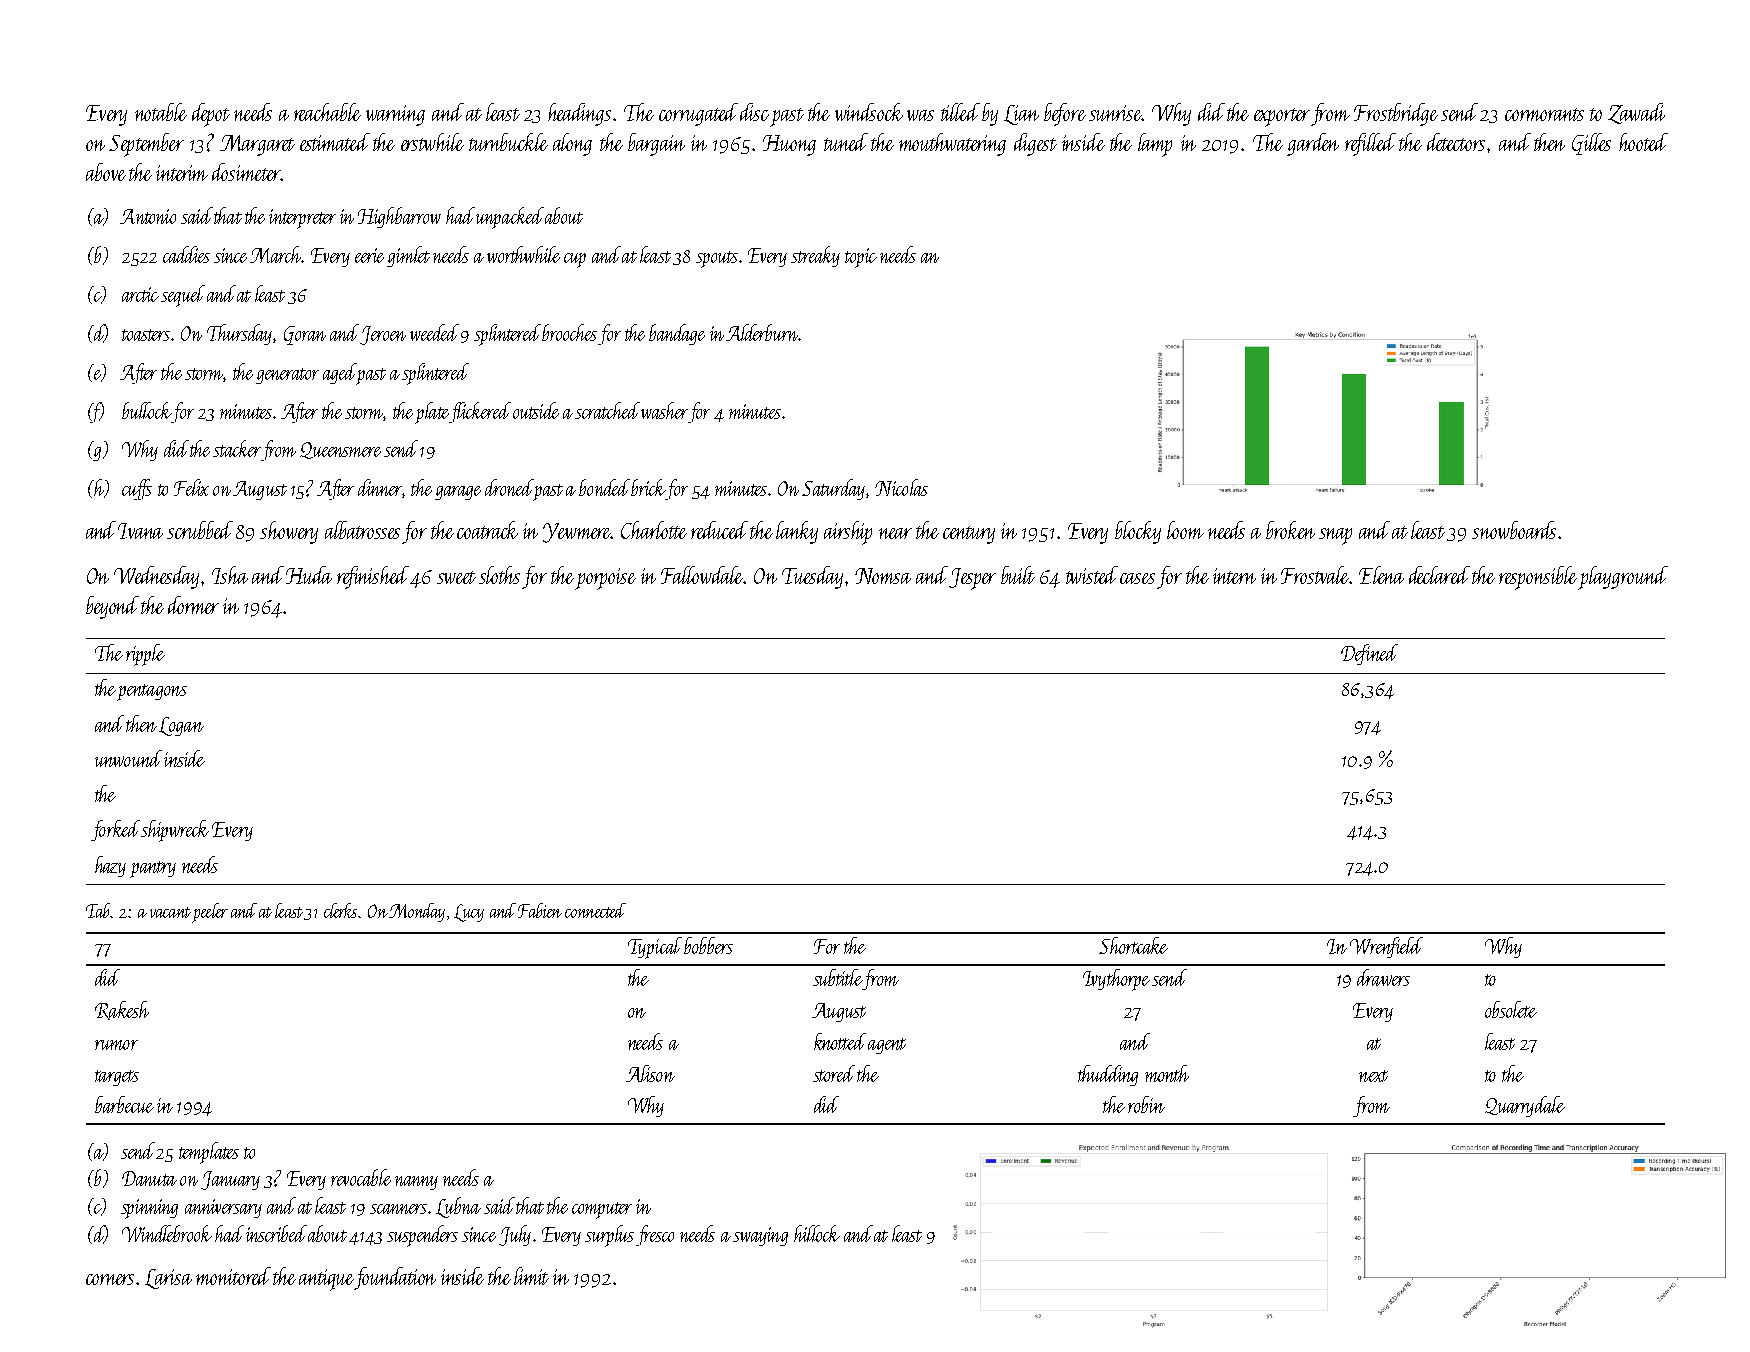 This screenshot has width=1750, height=1352. What do you see at coordinates (237, 448) in the screenshot?
I see `stacker` at bounding box center [237, 448].
